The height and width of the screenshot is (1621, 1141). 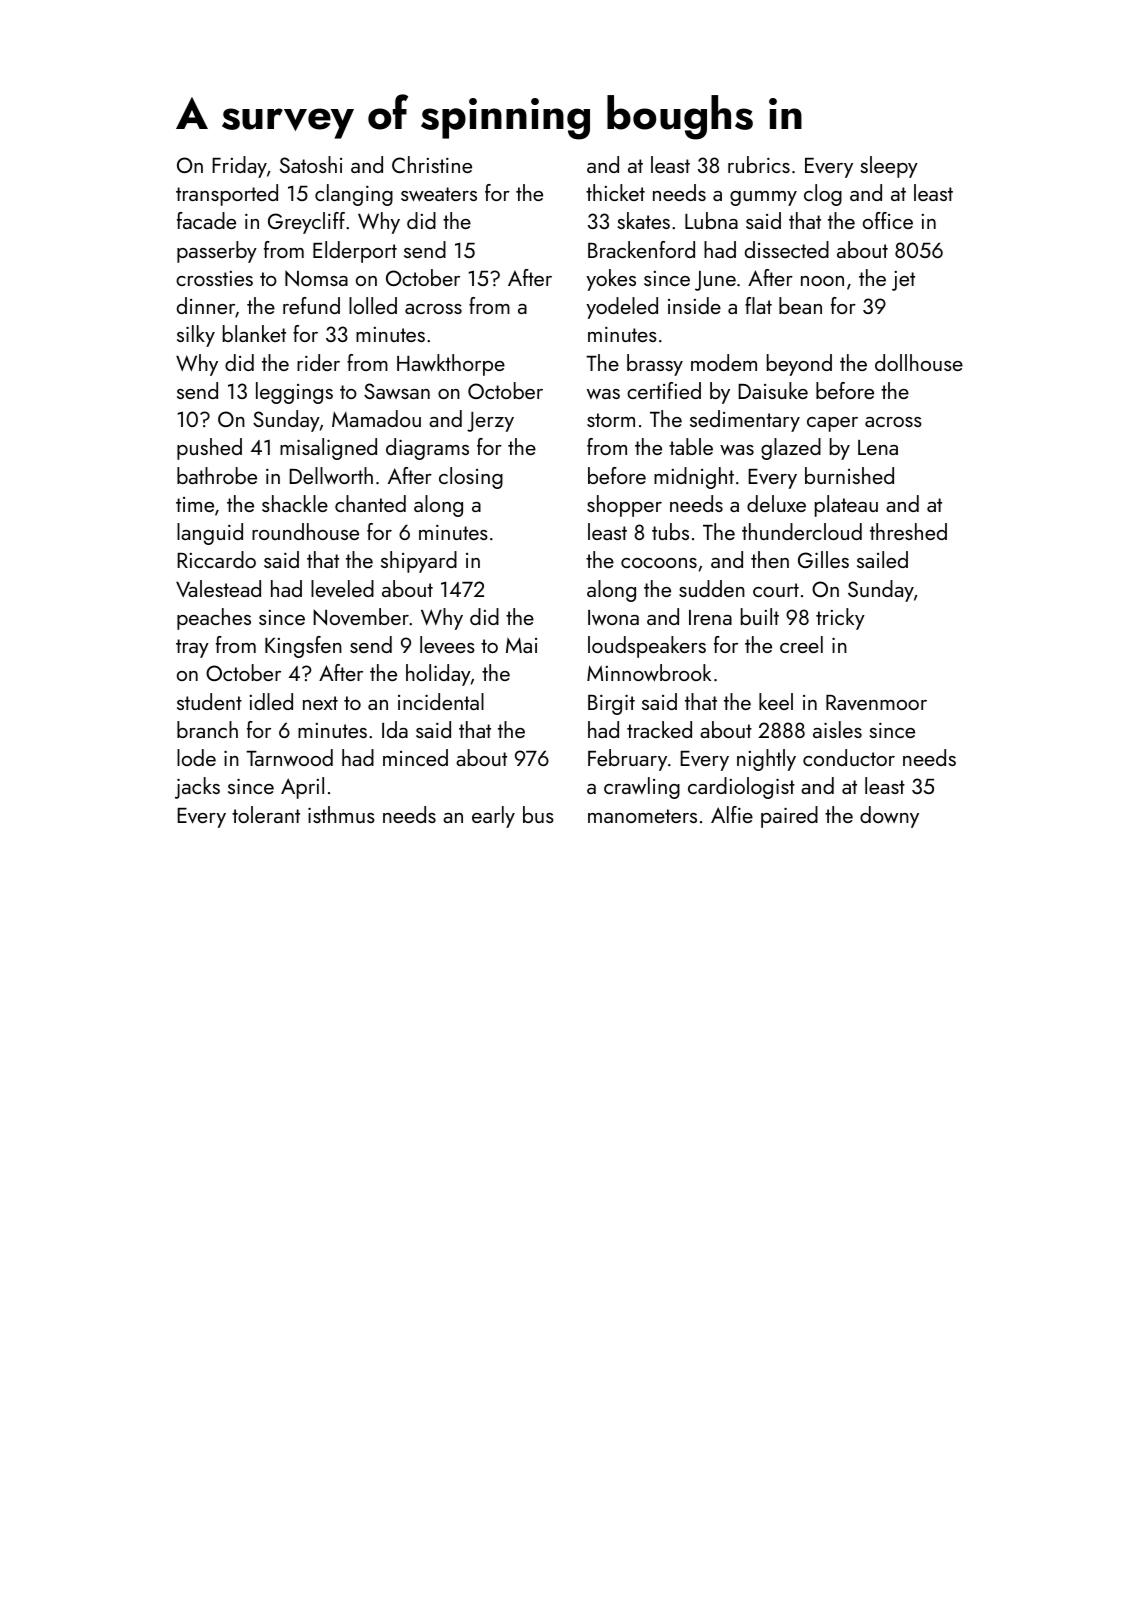 What do you see at coordinates (789, 817) in the screenshot?
I see `paired` at bounding box center [789, 817].
